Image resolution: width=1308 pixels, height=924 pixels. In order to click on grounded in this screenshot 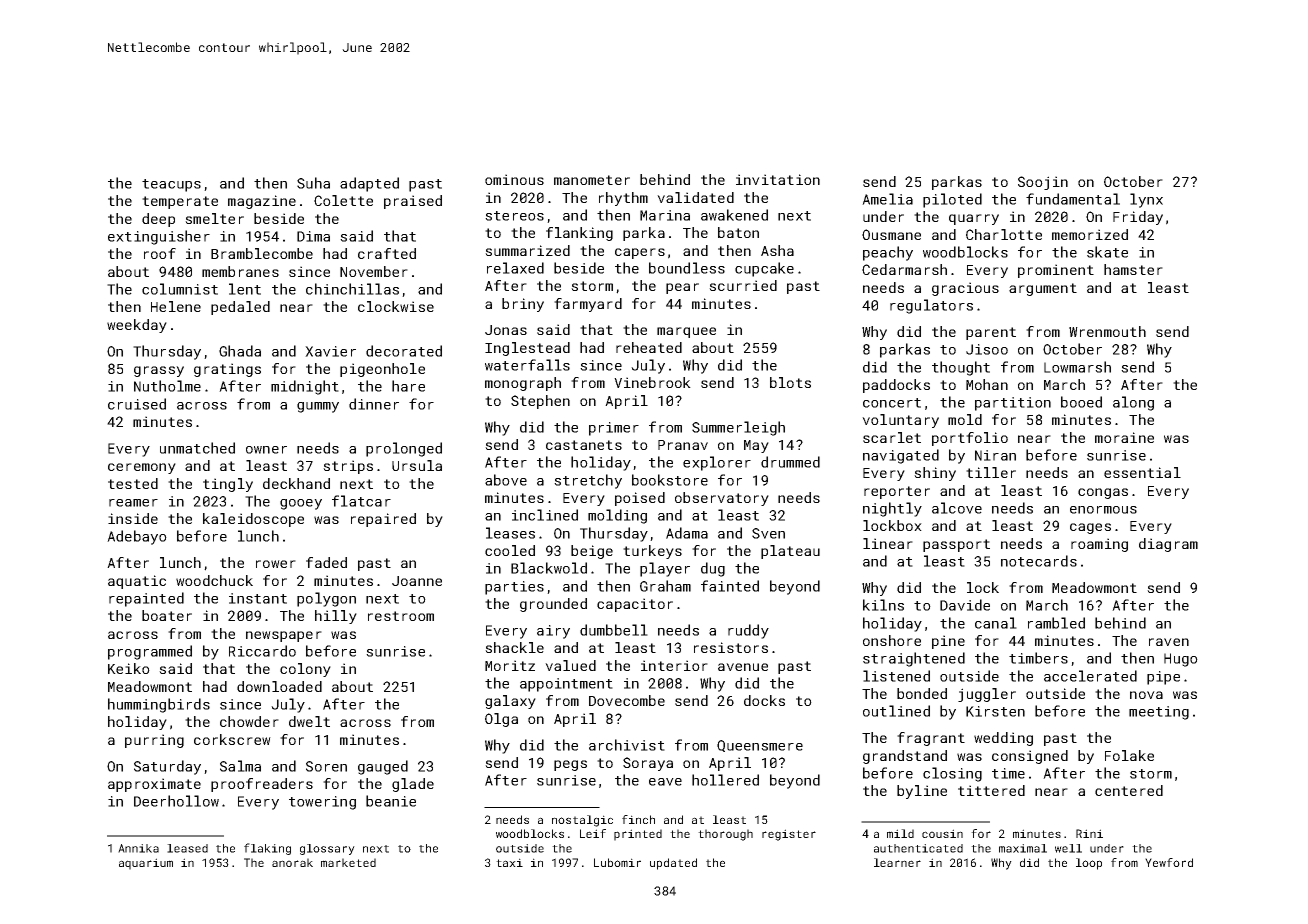, I will do `click(553, 605)`.
